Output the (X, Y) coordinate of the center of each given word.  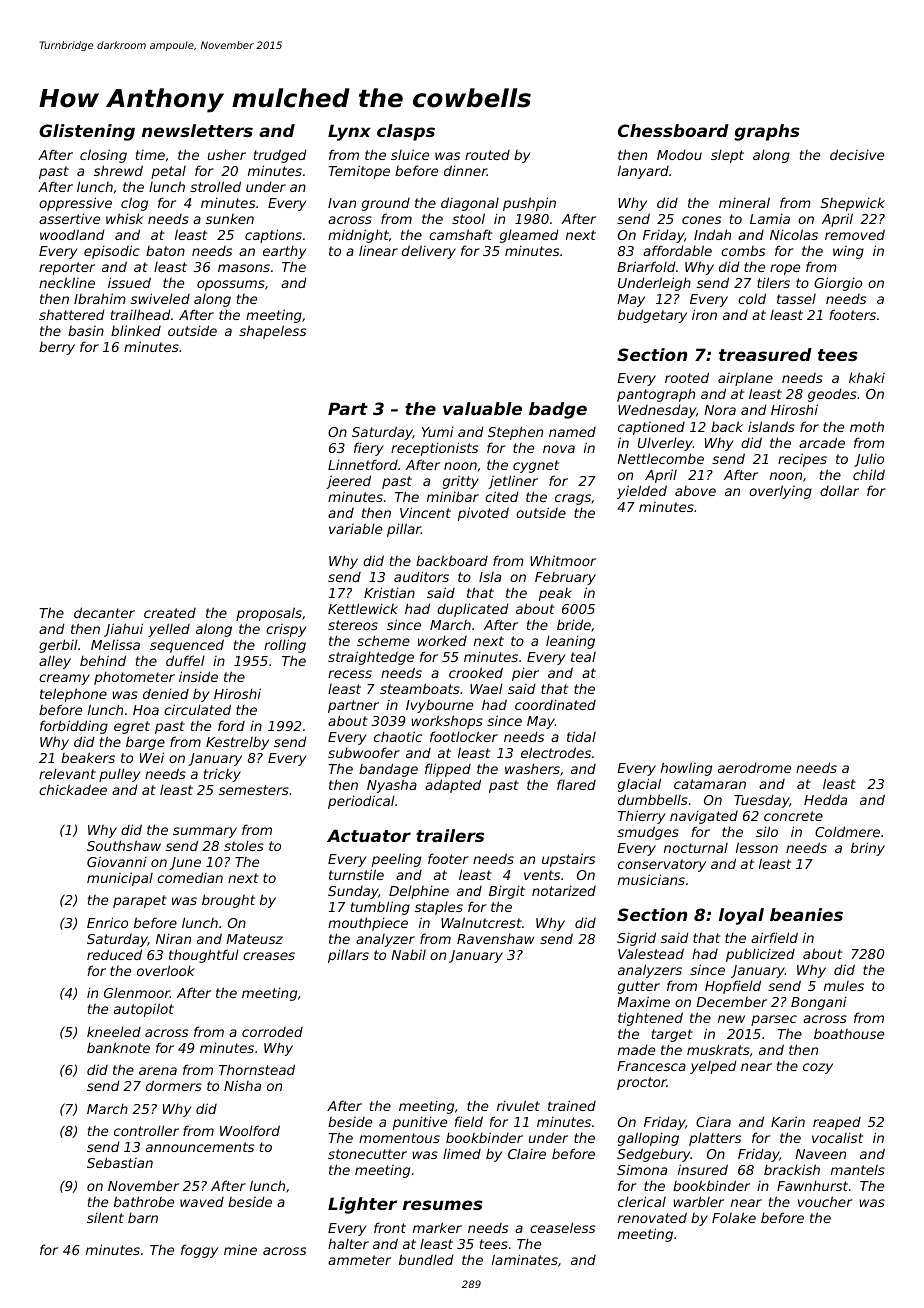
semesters (254, 790)
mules (844, 986)
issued (129, 282)
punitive (420, 1123)
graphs (767, 132)
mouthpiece (368, 924)
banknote (118, 1047)
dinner (465, 170)
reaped (837, 1123)
